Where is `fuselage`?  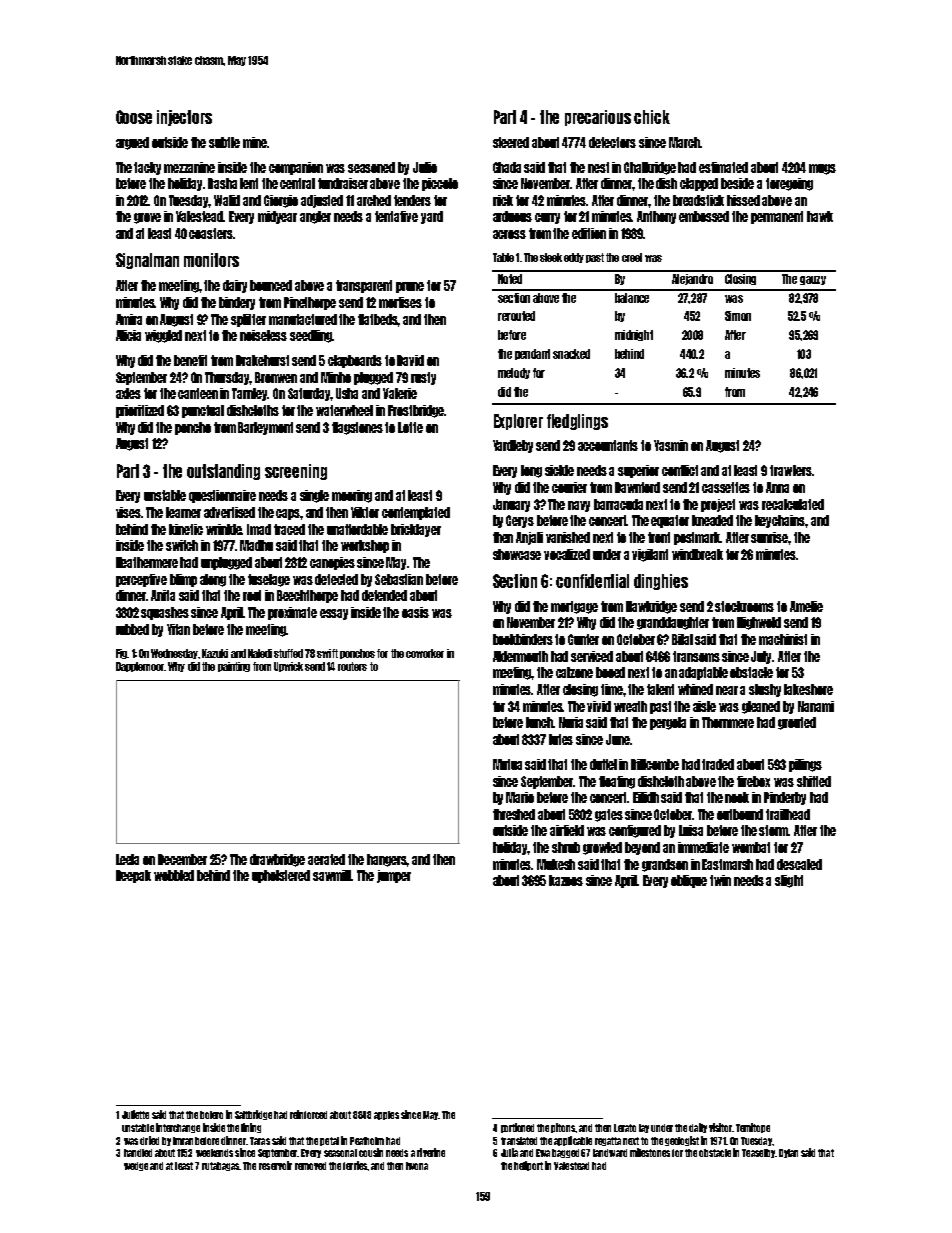 fuselage is located at coordinates (269, 580).
